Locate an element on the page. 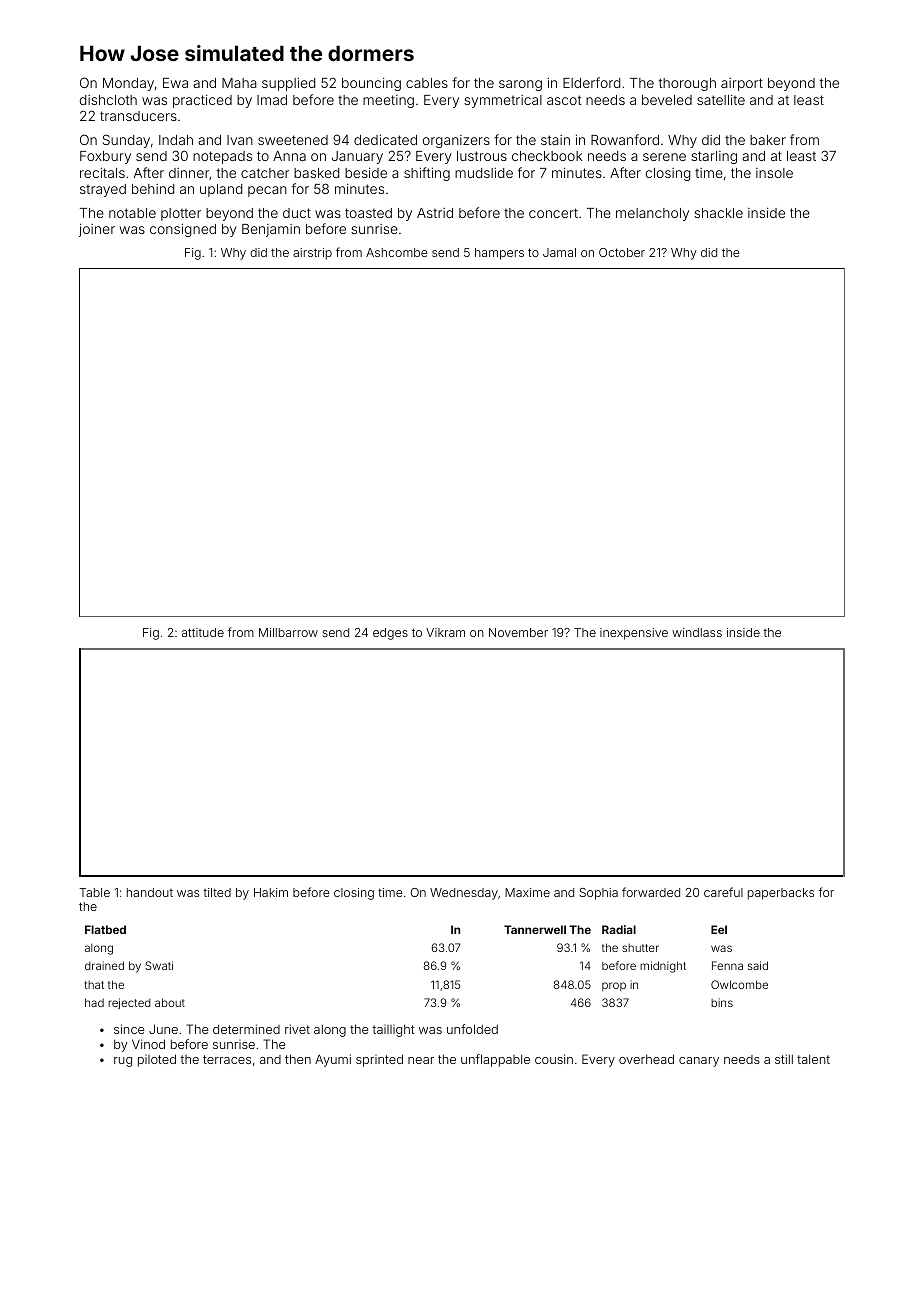 Image resolution: width=924 pixels, height=1308 pixels. bouncing is located at coordinates (371, 84).
